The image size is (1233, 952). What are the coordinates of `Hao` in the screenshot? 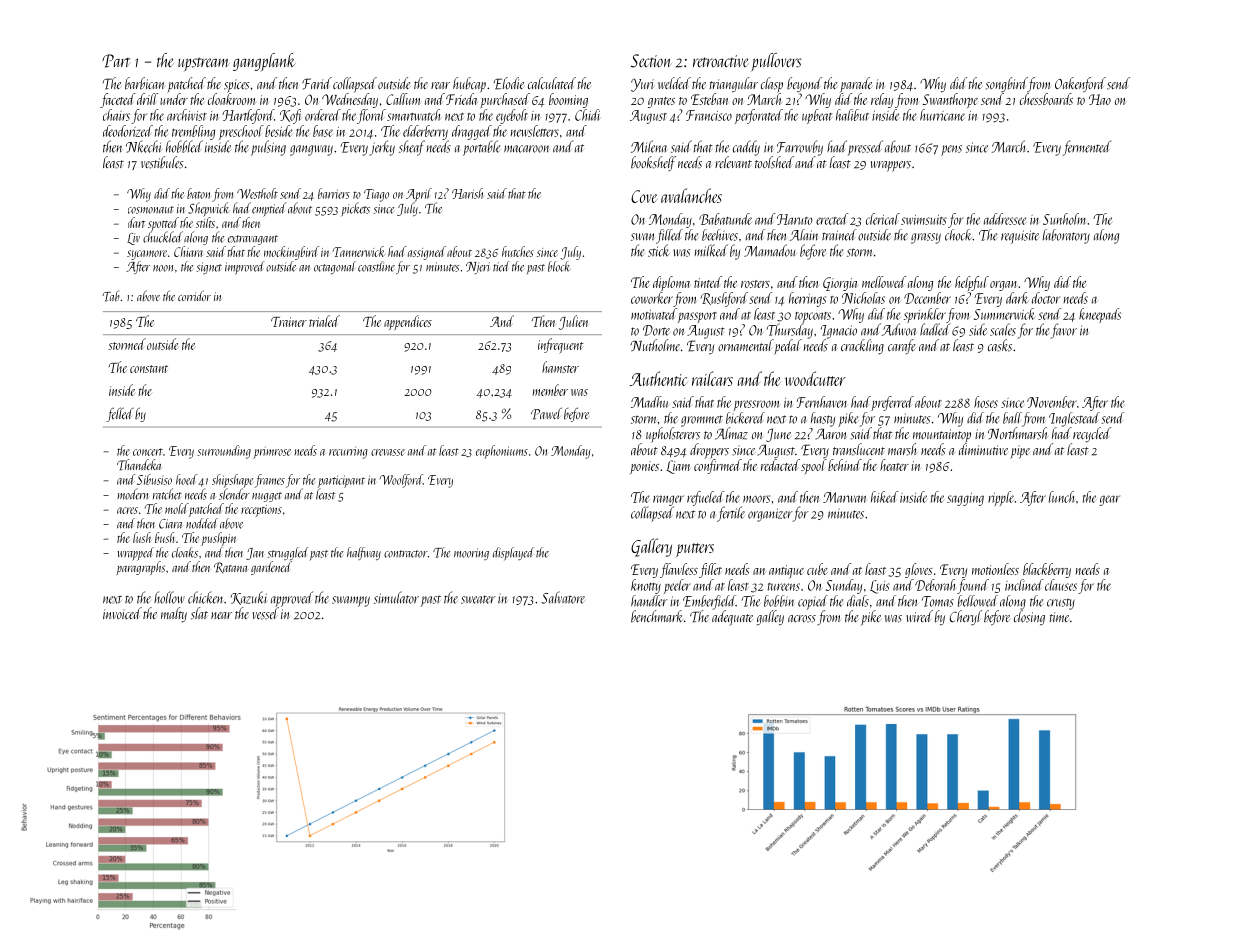 It's located at (1100, 99).
